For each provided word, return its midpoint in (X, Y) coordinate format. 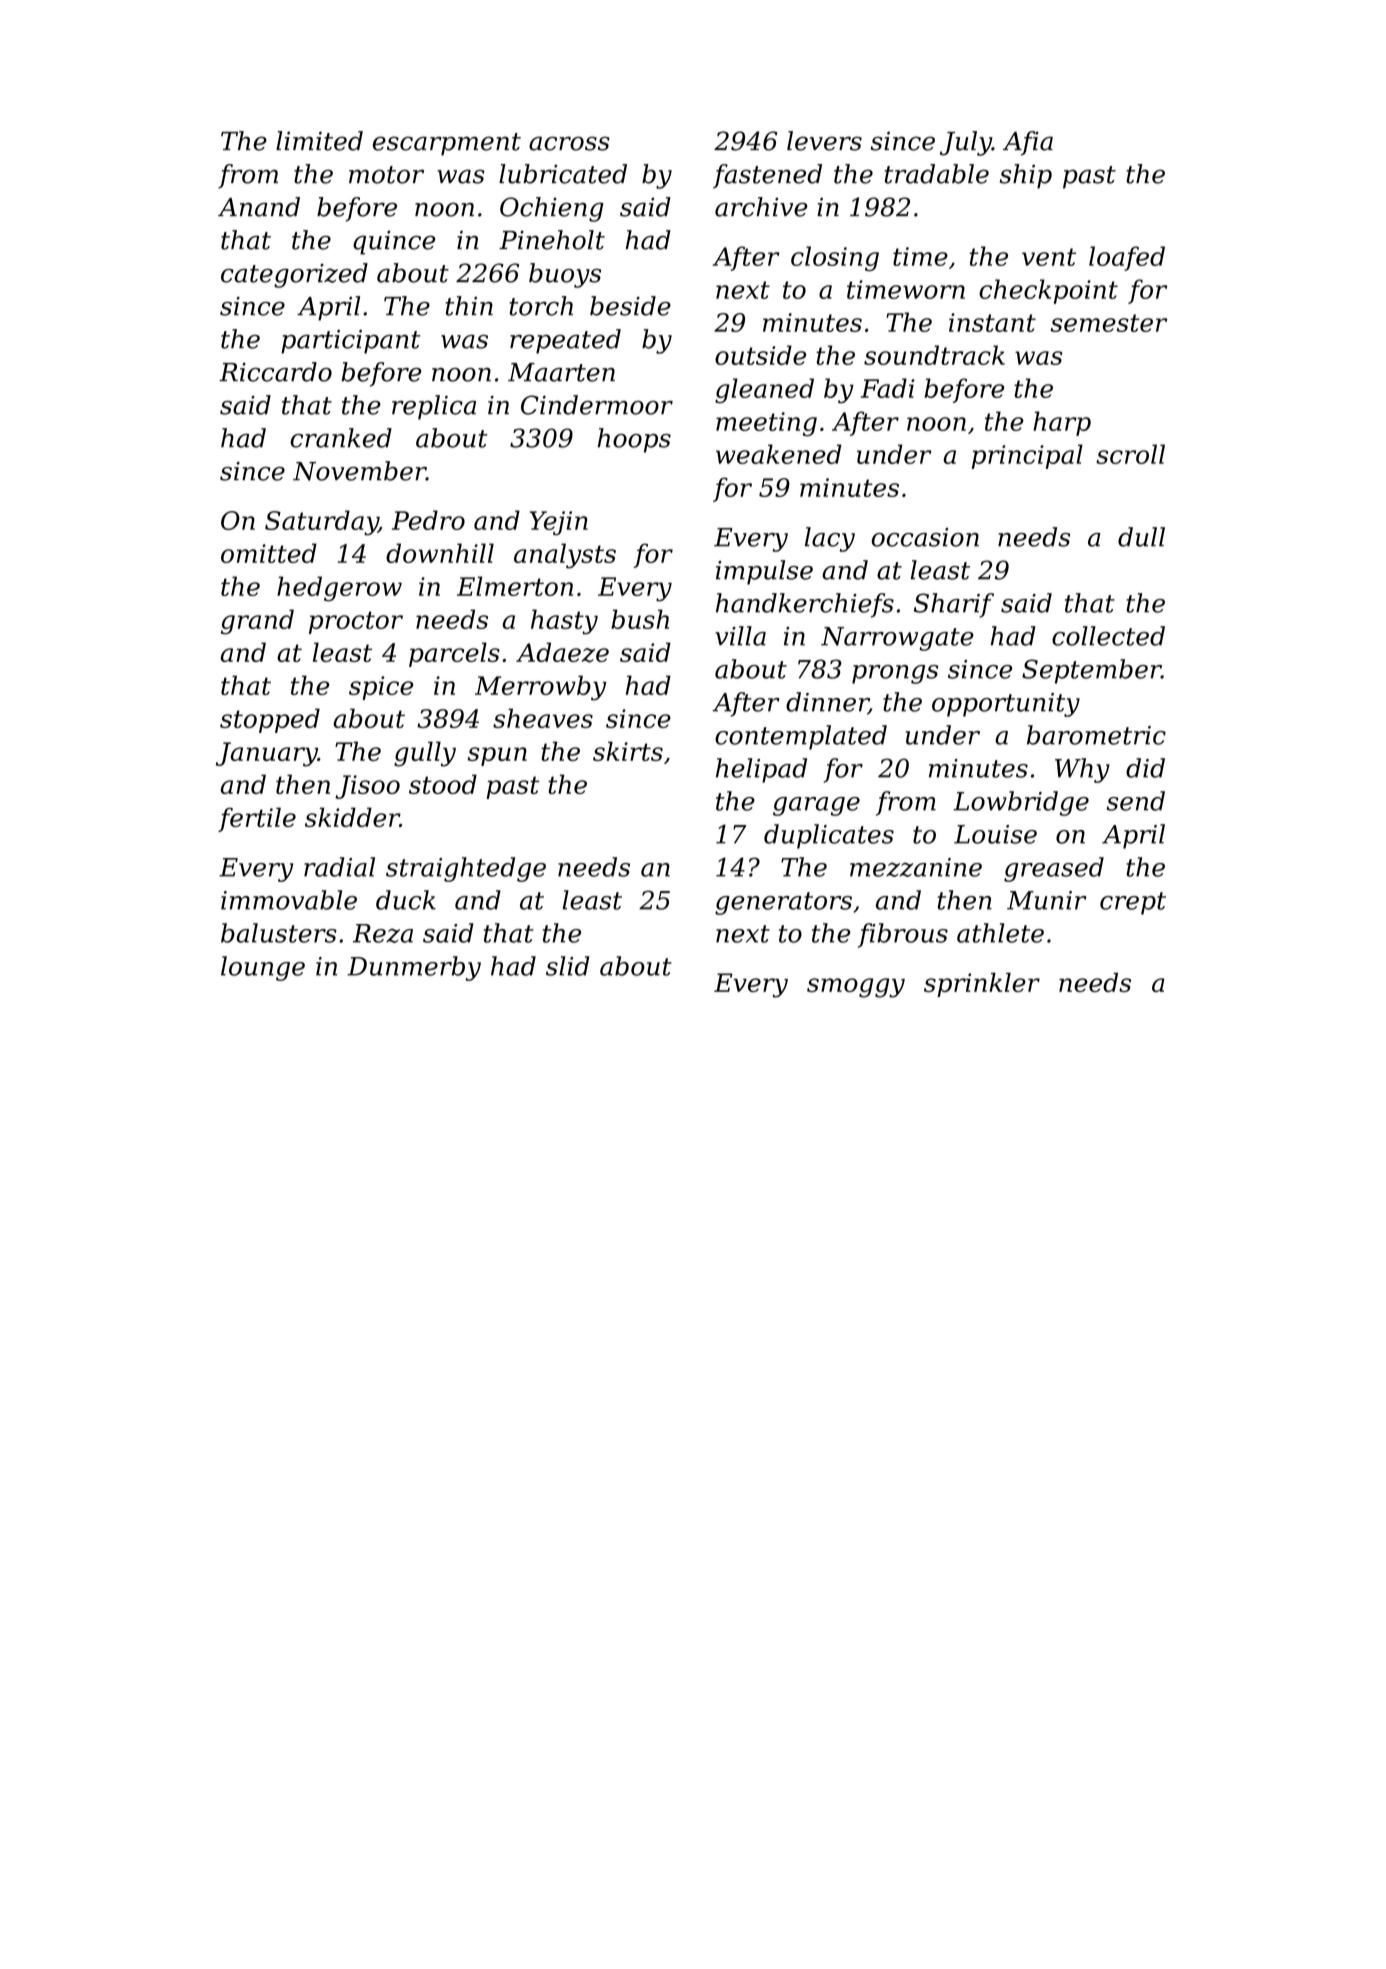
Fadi (888, 388)
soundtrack (934, 355)
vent (1049, 257)
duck (406, 900)
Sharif (954, 605)
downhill (440, 553)
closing (835, 258)
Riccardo (275, 372)
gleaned (764, 391)
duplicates (829, 836)
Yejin (559, 523)
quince (394, 243)
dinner (827, 703)
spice (381, 688)
